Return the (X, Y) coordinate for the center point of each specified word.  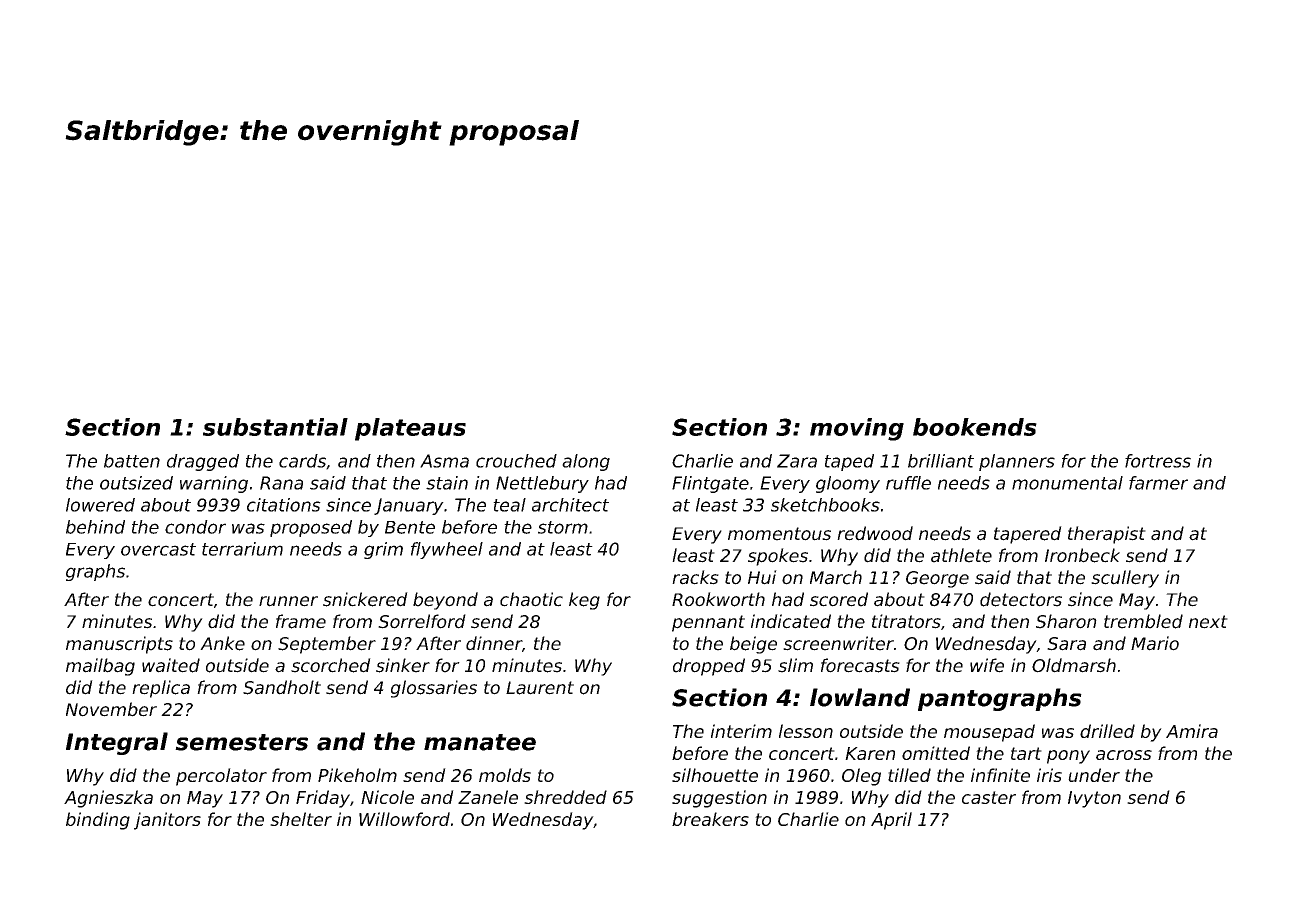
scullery (1125, 579)
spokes (778, 557)
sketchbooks (825, 505)
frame (301, 621)
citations (284, 505)
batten (132, 461)
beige (753, 645)
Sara (1066, 644)
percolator (221, 777)
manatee (480, 742)
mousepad (989, 733)
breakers (710, 819)
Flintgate (710, 484)
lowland (860, 697)
